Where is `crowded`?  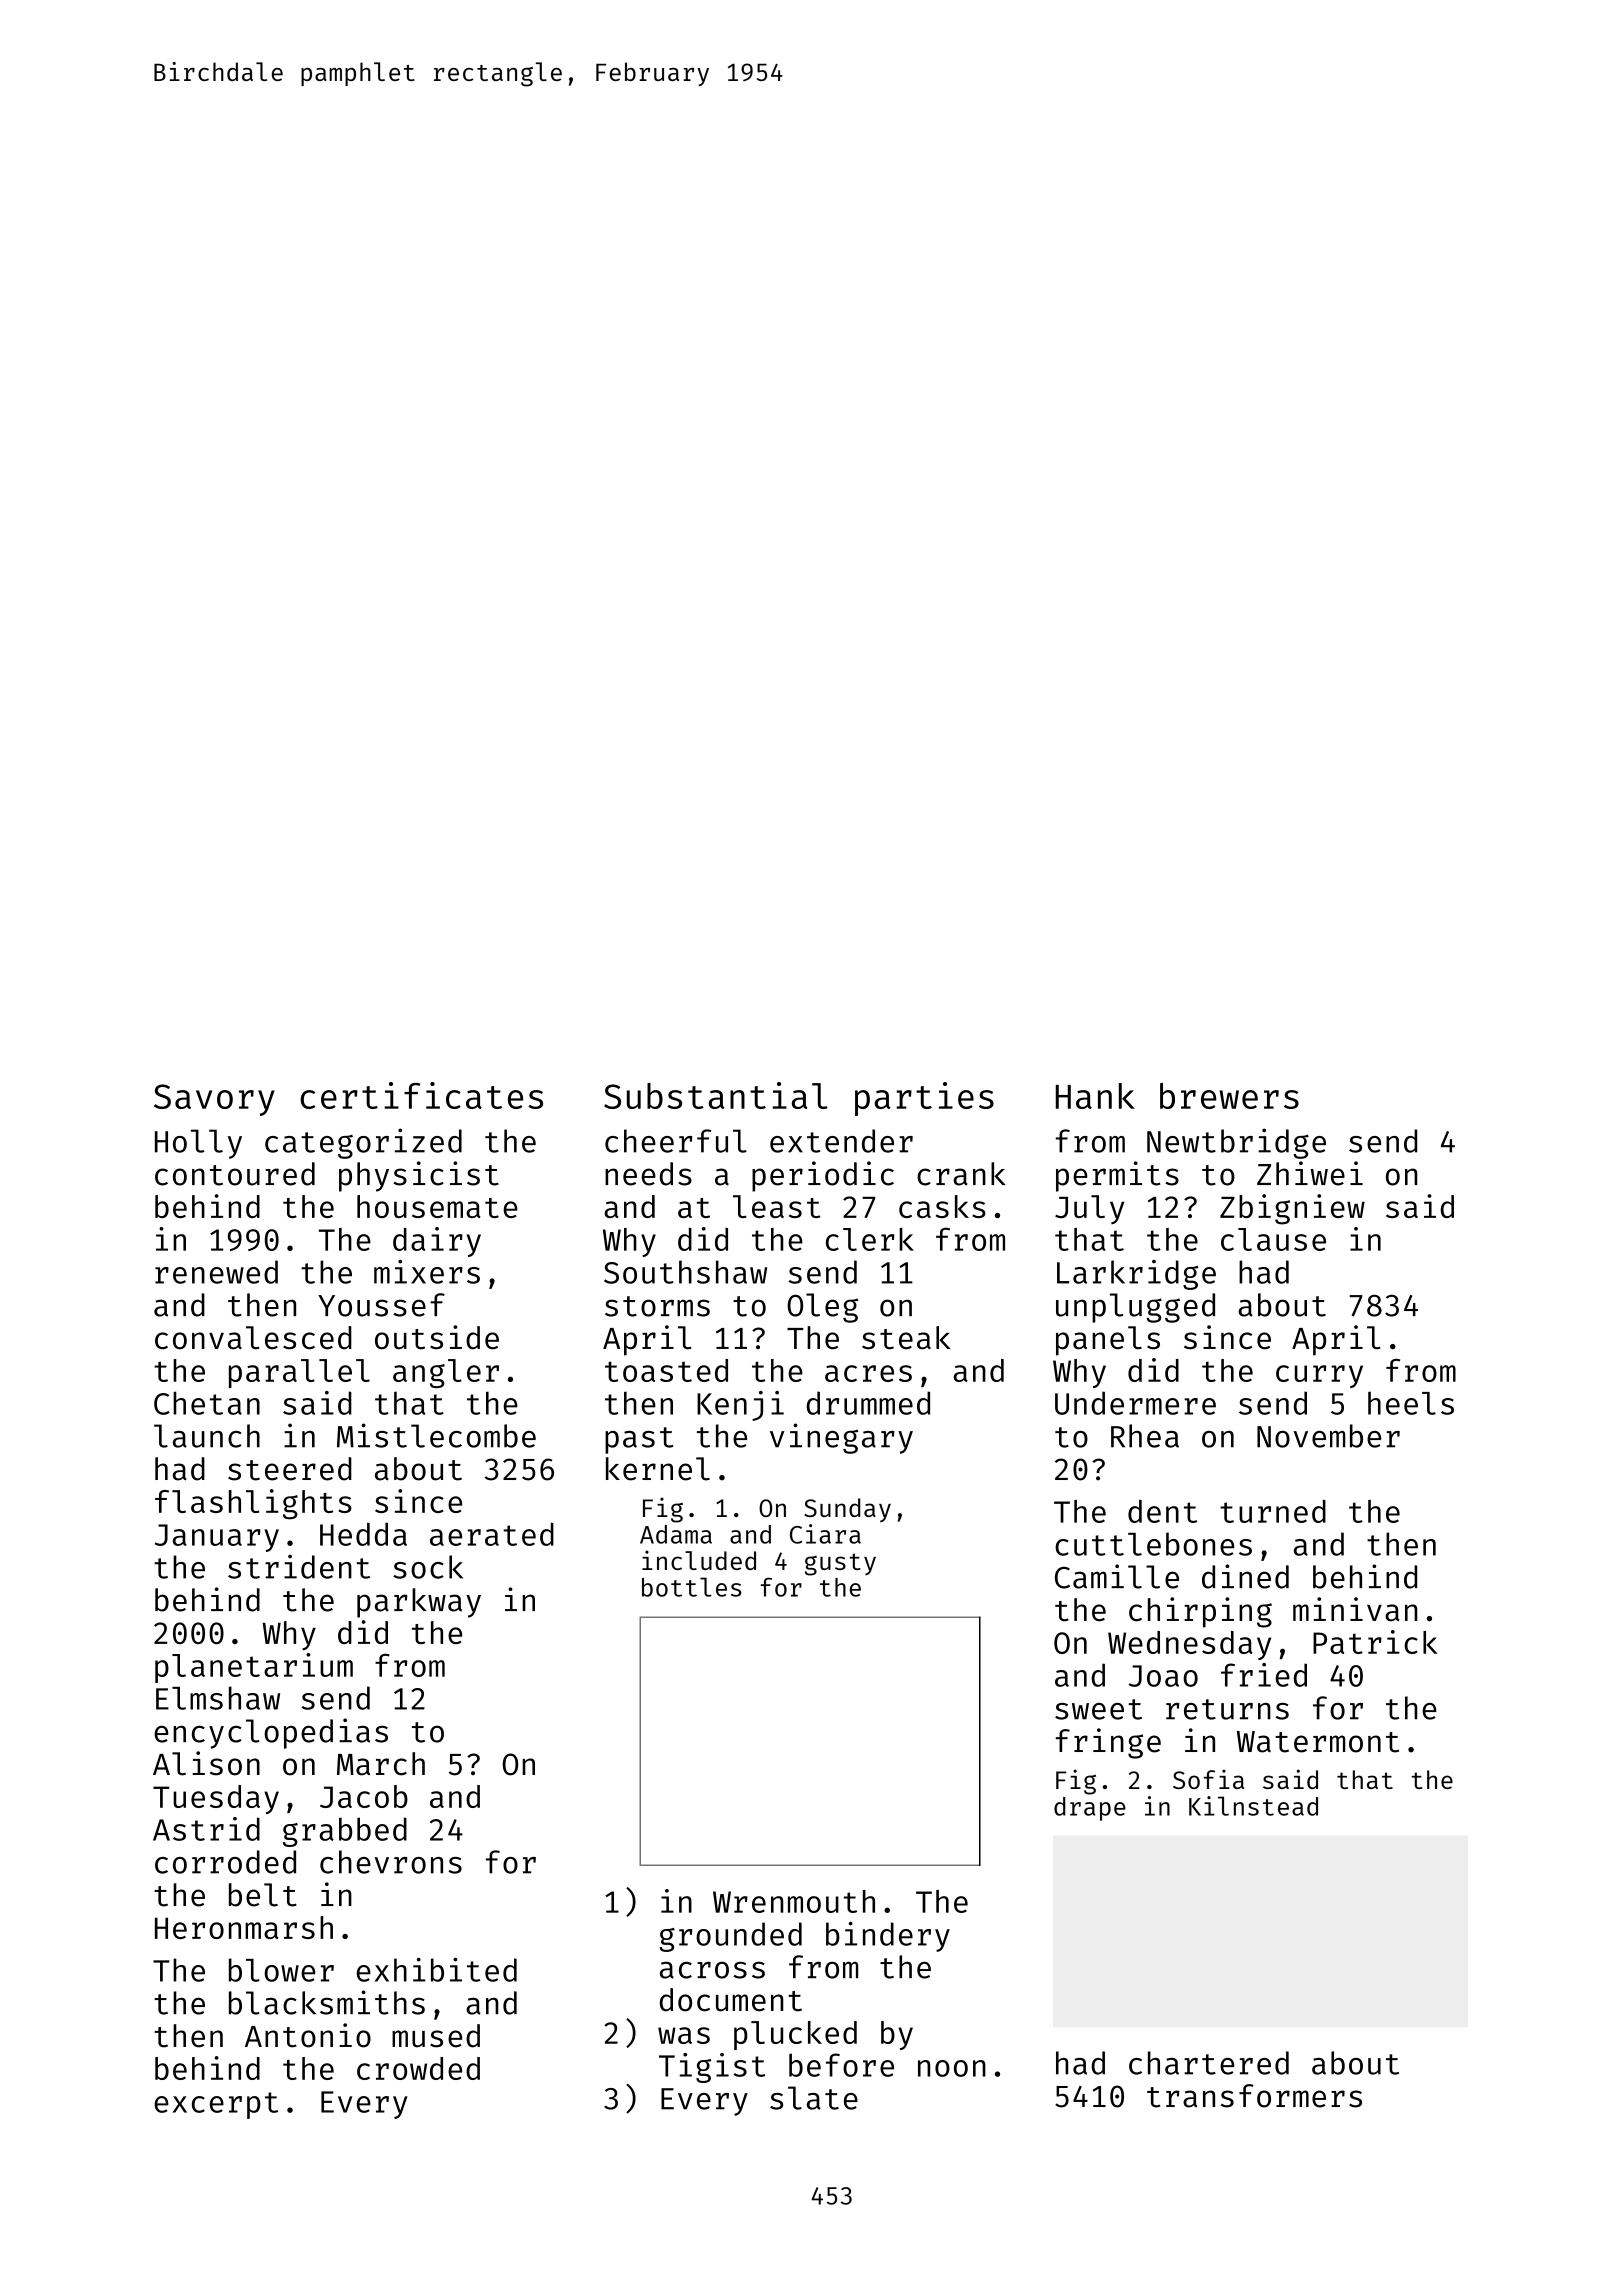
crowded is located at coordinates (418, 2068).
